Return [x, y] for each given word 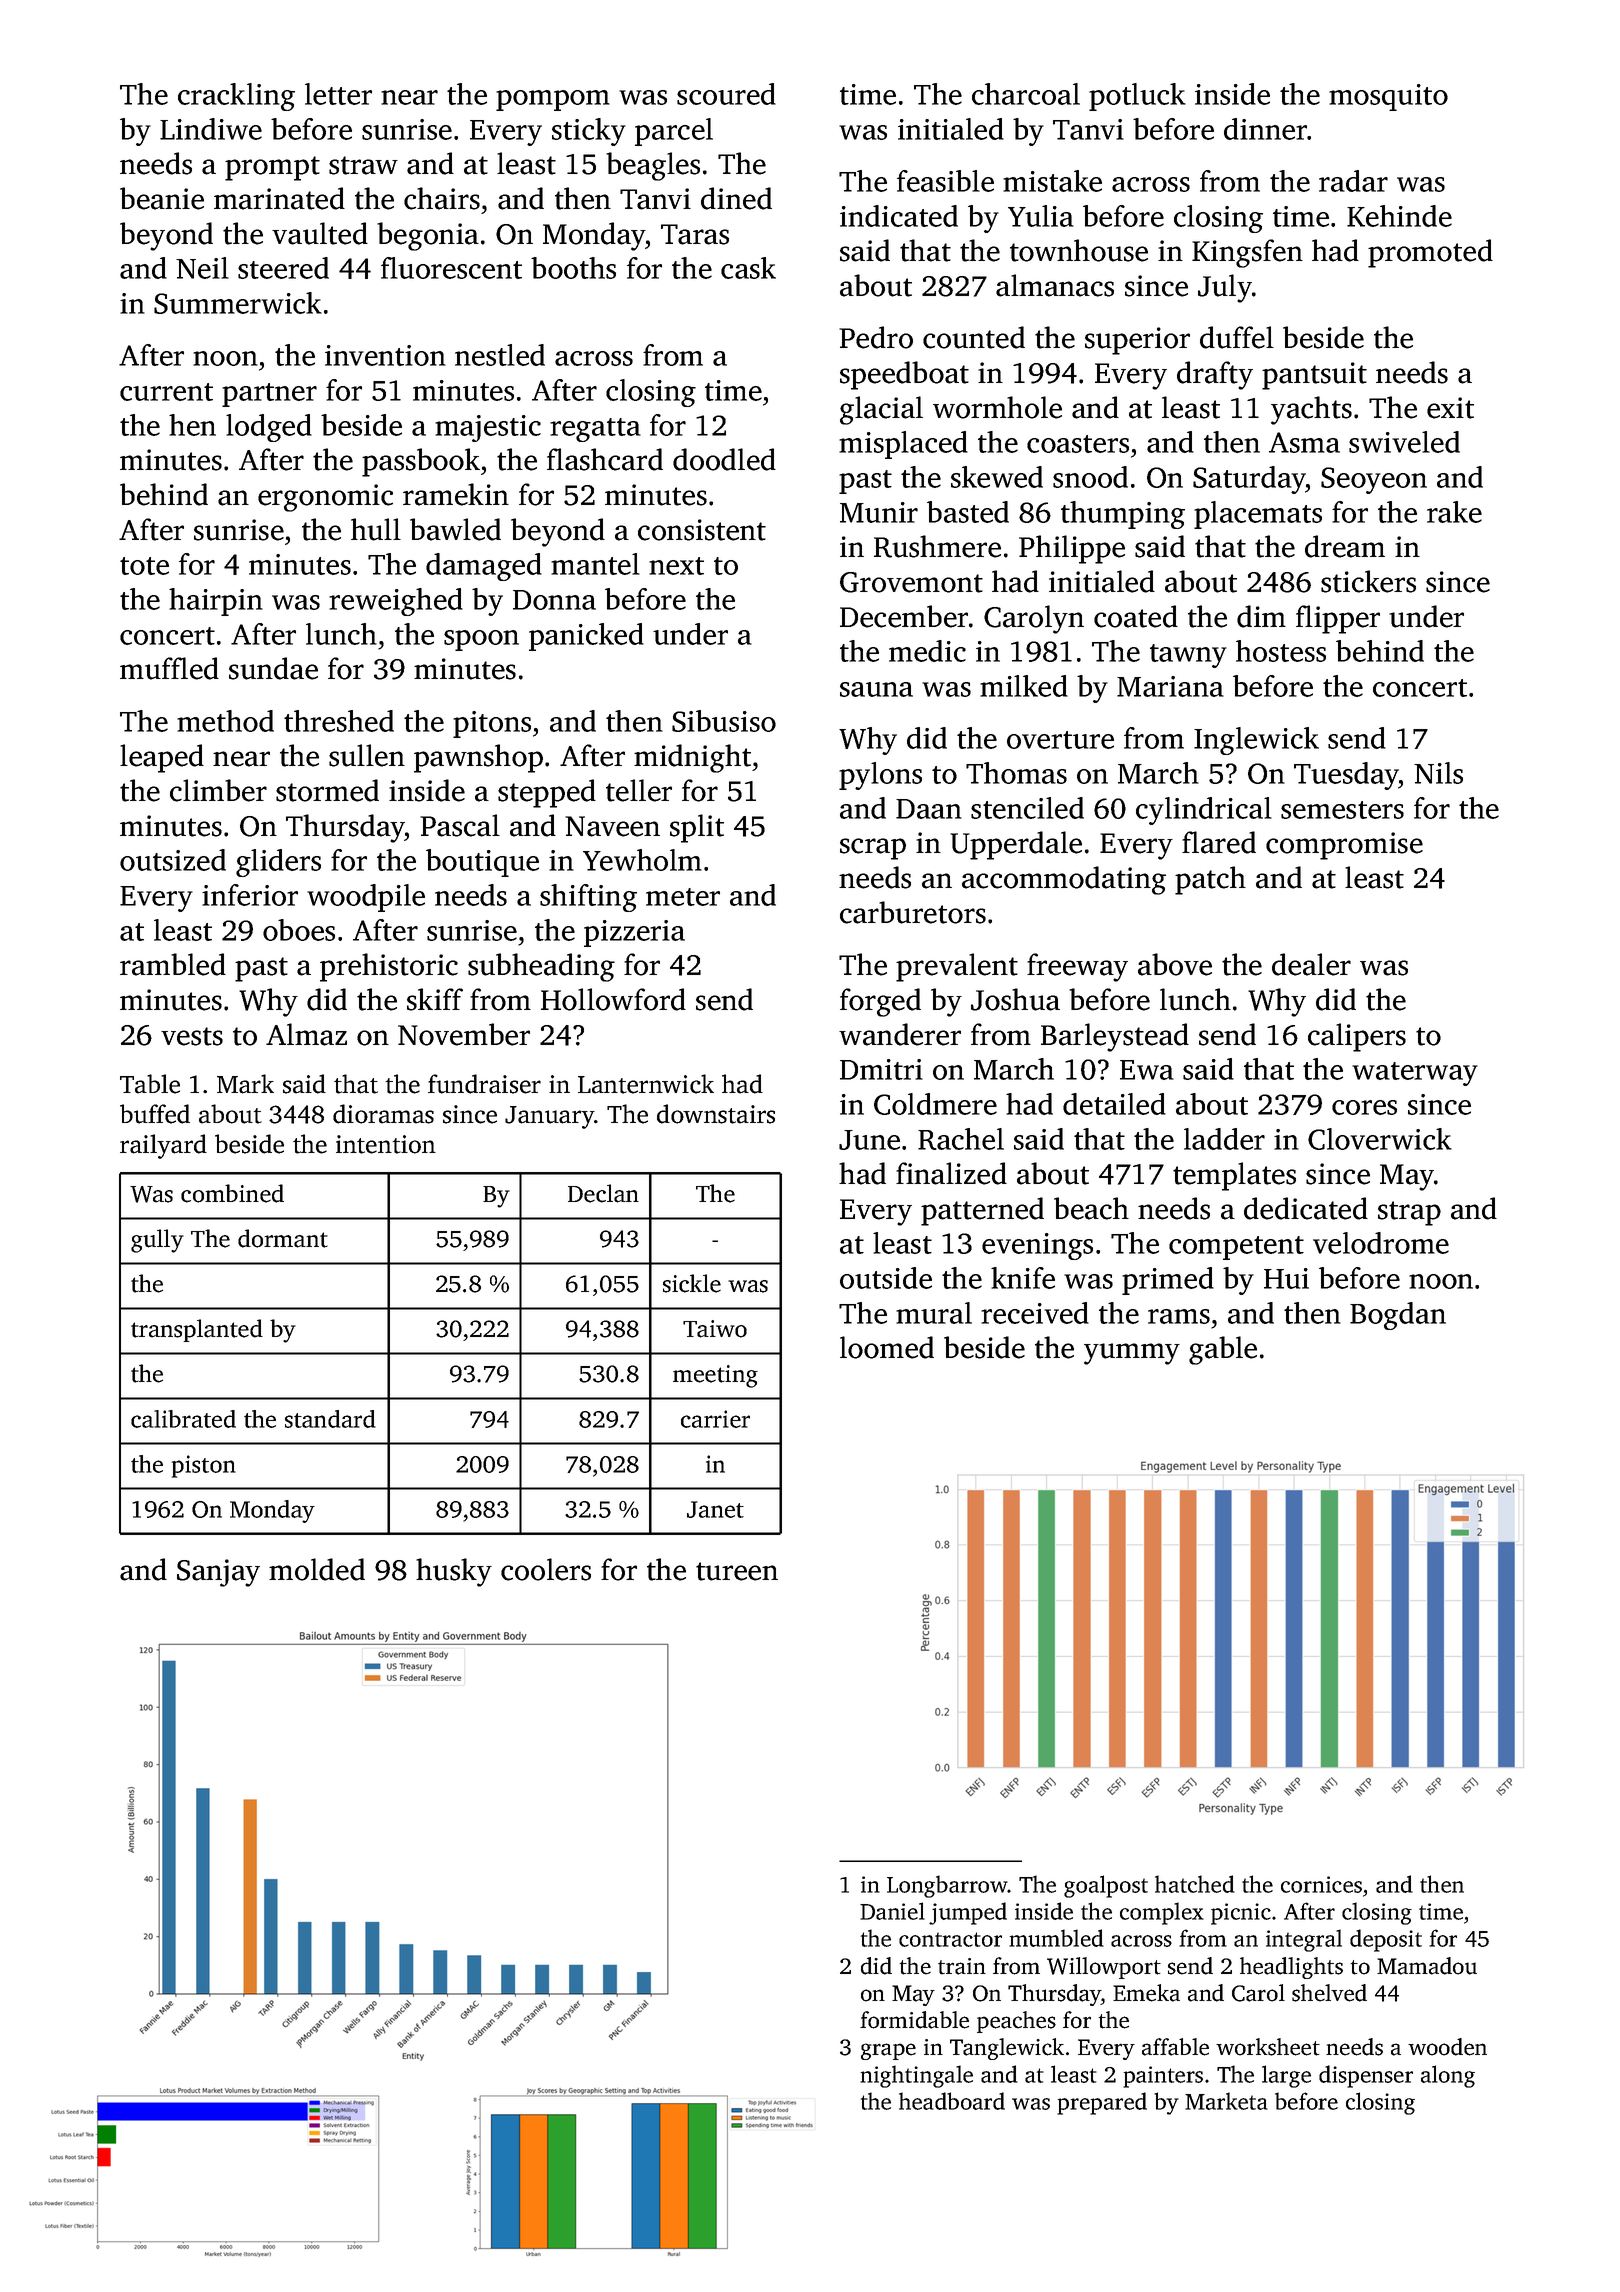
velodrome [1381, 1243]
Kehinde [1399, 216]
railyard [163, 1146]
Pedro [876, 337]
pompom [553, 100]
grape [888, 2051]
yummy [1132, 1354]
